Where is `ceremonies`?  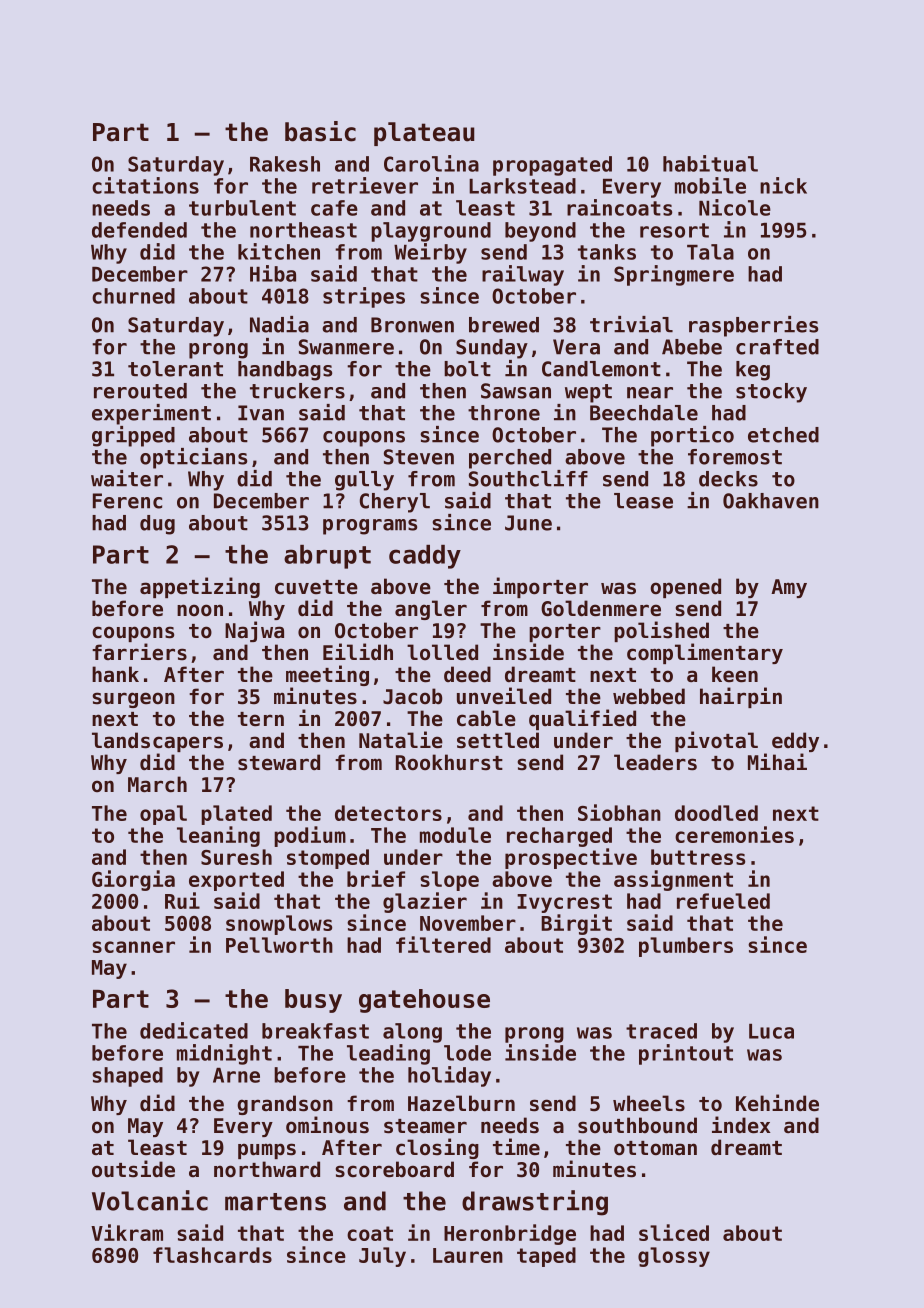 ceremonies is located at coordinates (734, 834).
